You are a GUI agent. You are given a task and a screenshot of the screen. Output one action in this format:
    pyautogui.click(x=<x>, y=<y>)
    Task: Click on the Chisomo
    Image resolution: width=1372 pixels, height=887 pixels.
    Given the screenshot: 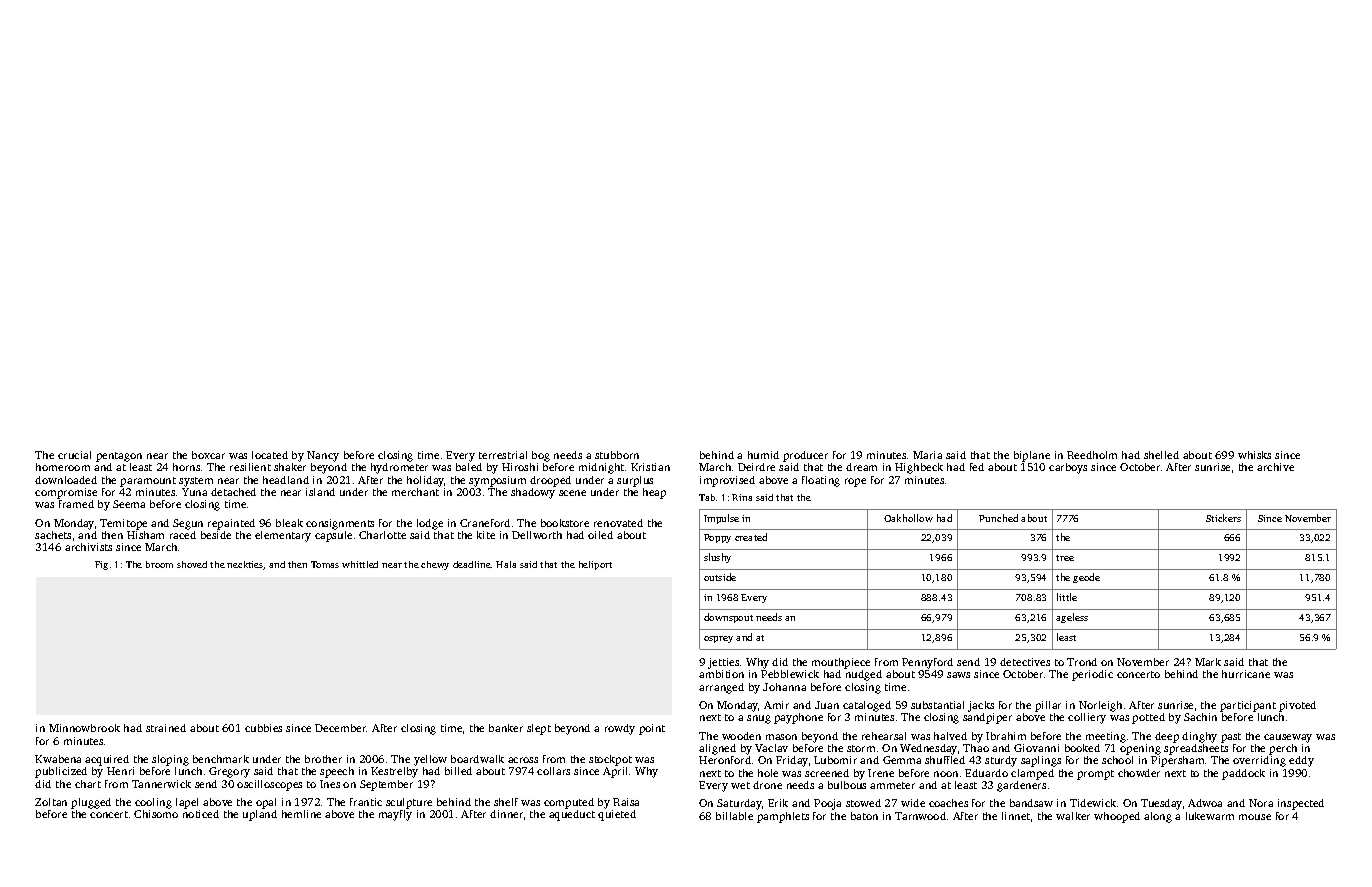 What is the action you would take?
    pyautogui.click(x=156, y=814)
